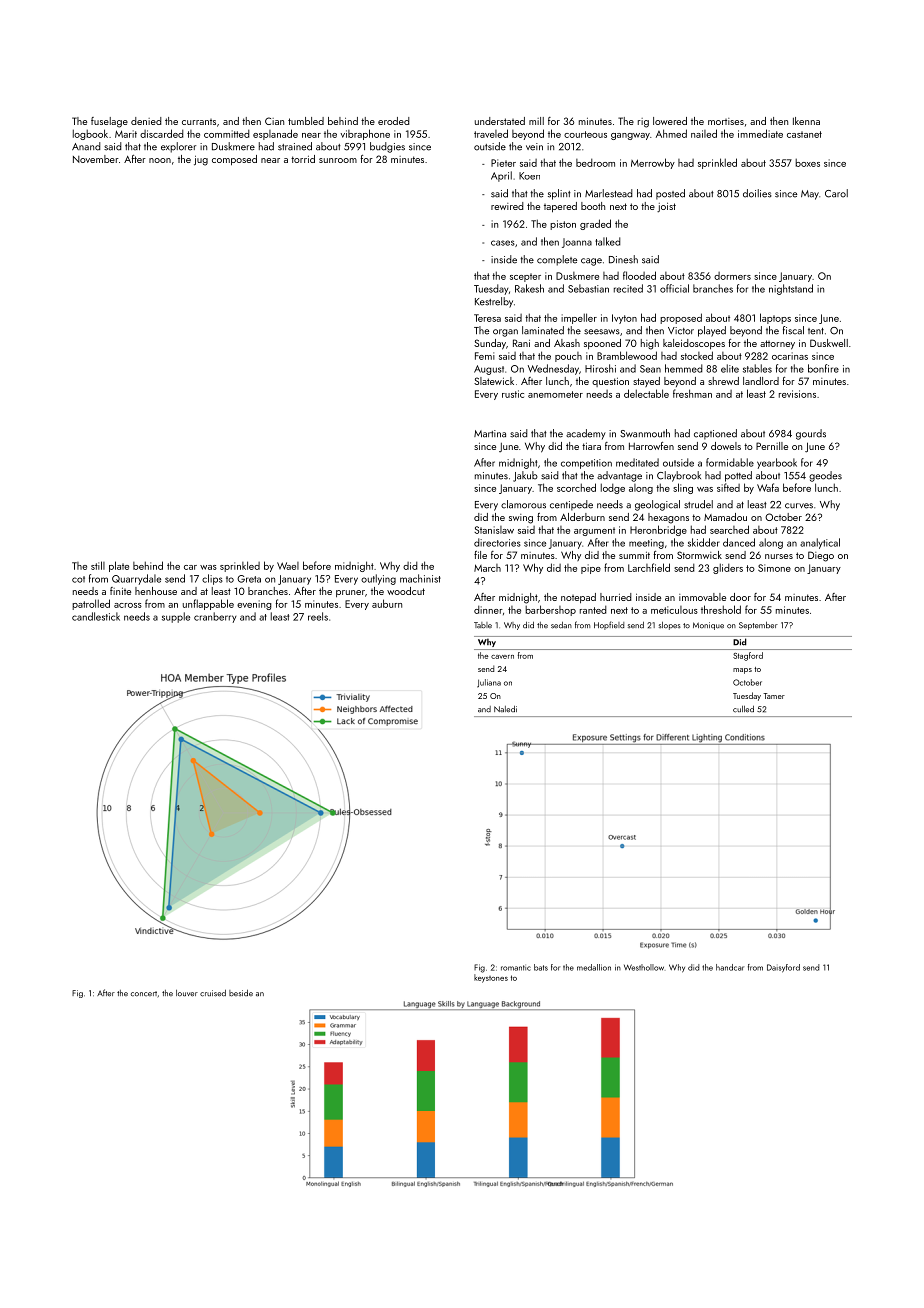 The image size is (924, 1308). I want to click on landlord, so click(761, 381).
